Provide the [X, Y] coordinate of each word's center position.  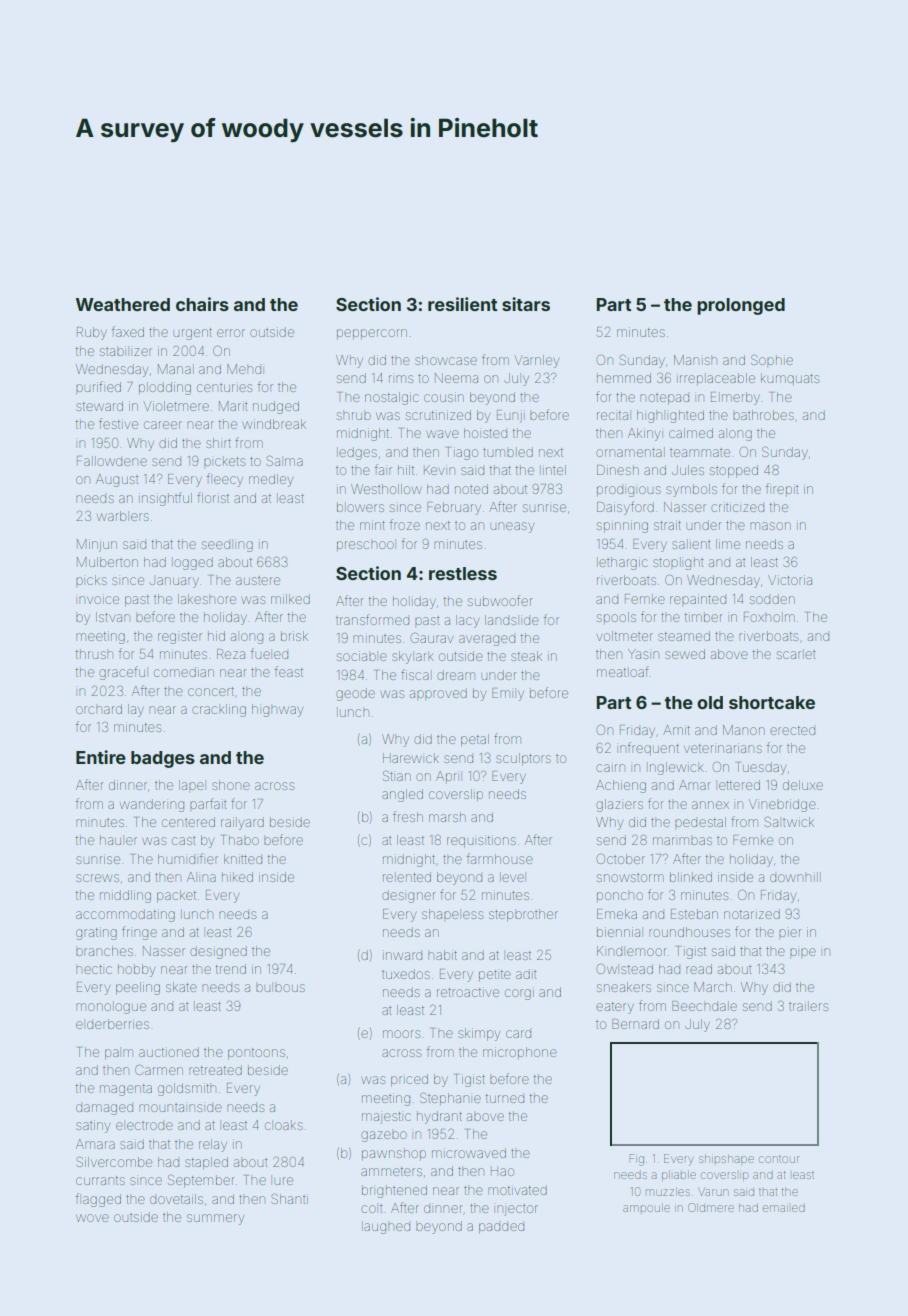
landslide [512, 620]
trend [231, 969]
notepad [664, 399]
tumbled [508, 452]
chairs [202, 304]
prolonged [741, 306]
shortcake [772, 702]
